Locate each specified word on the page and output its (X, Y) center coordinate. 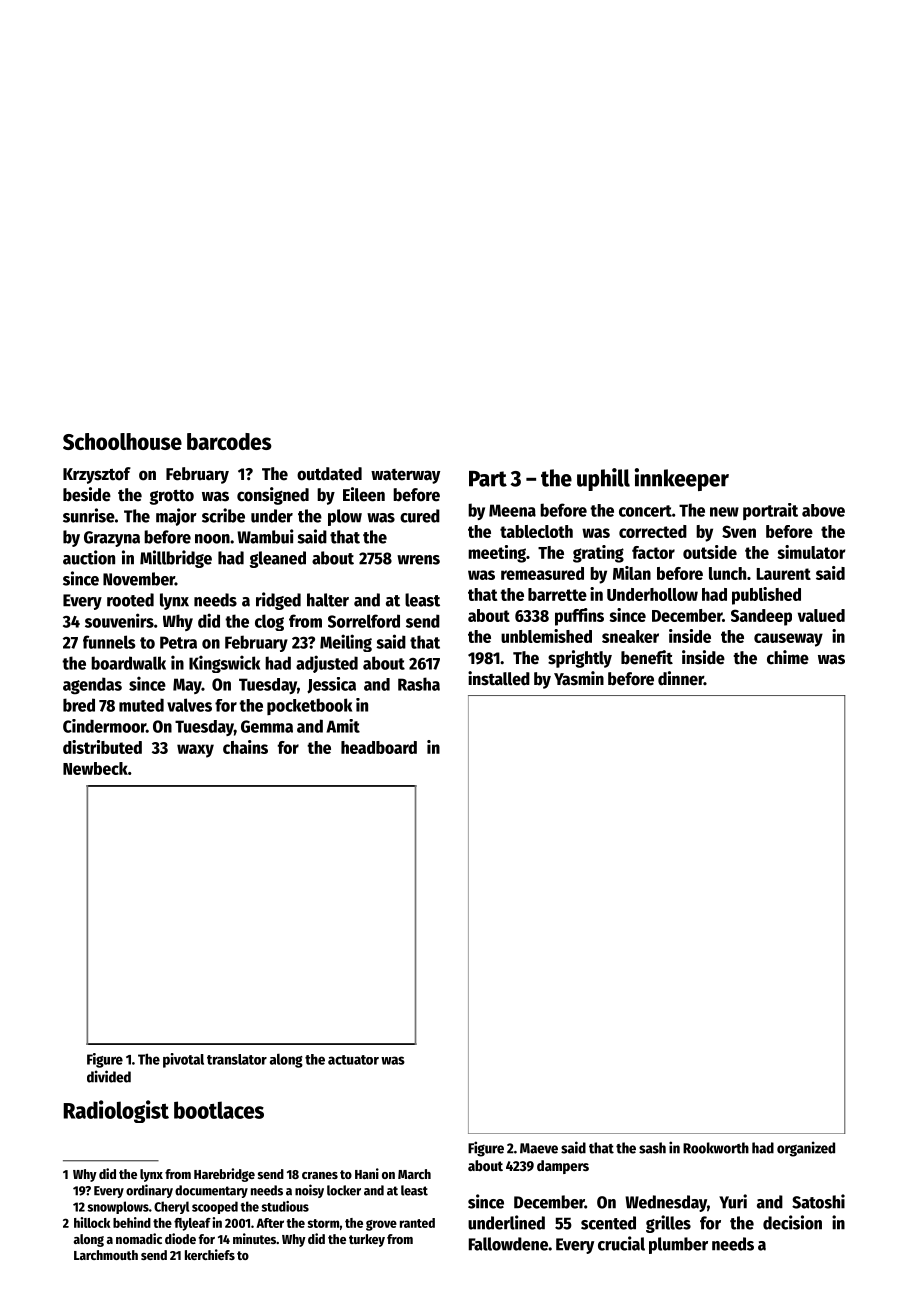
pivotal (183, 1060)
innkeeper (682, 479)
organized (806, 1149)
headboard (379, 747)
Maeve (539, 1148)
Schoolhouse (122, 441)
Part (488, 479)
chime (788, 657)
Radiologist (116, 1111)
